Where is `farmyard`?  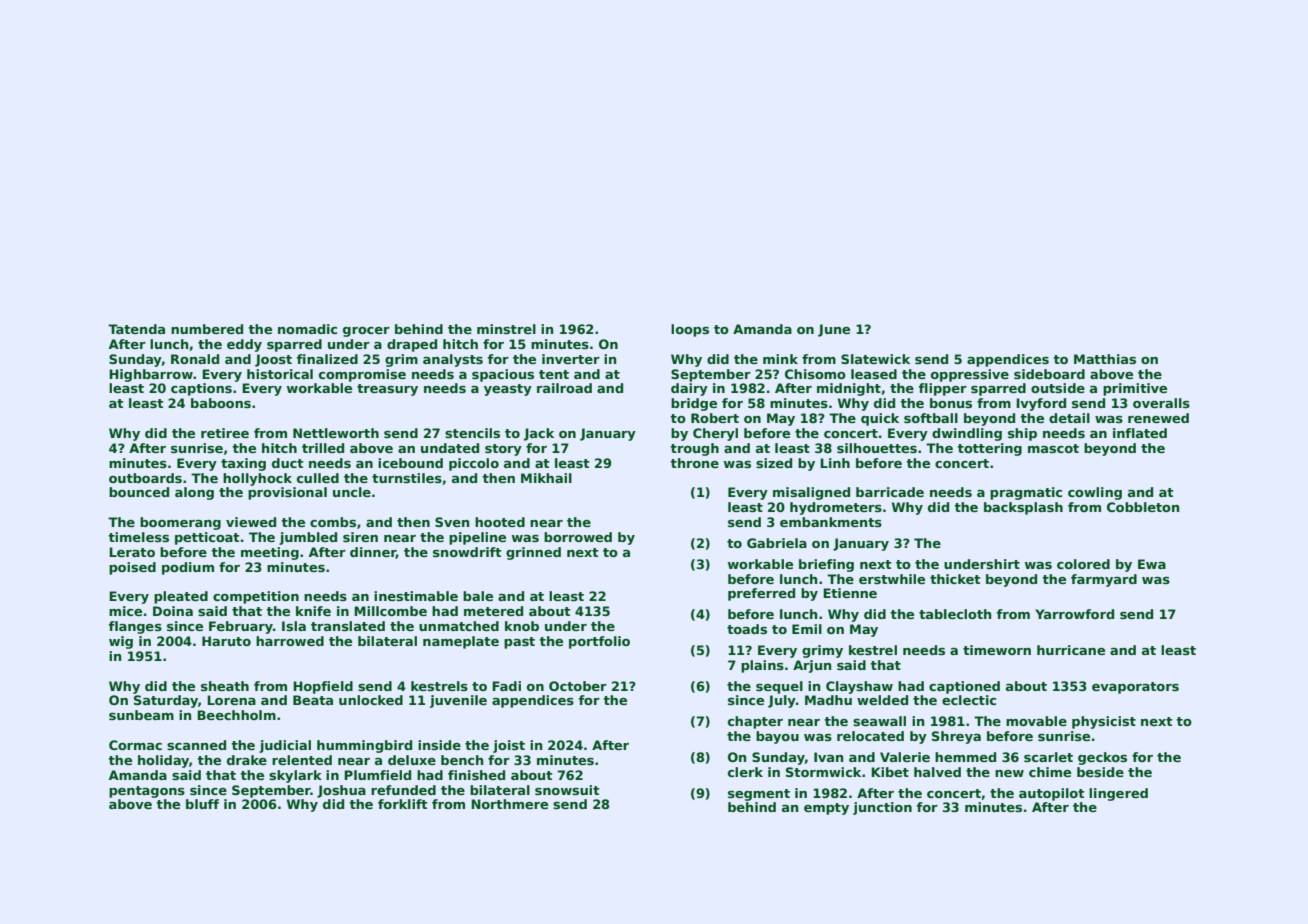 farmyard is located at coordinates (1104, 580).
